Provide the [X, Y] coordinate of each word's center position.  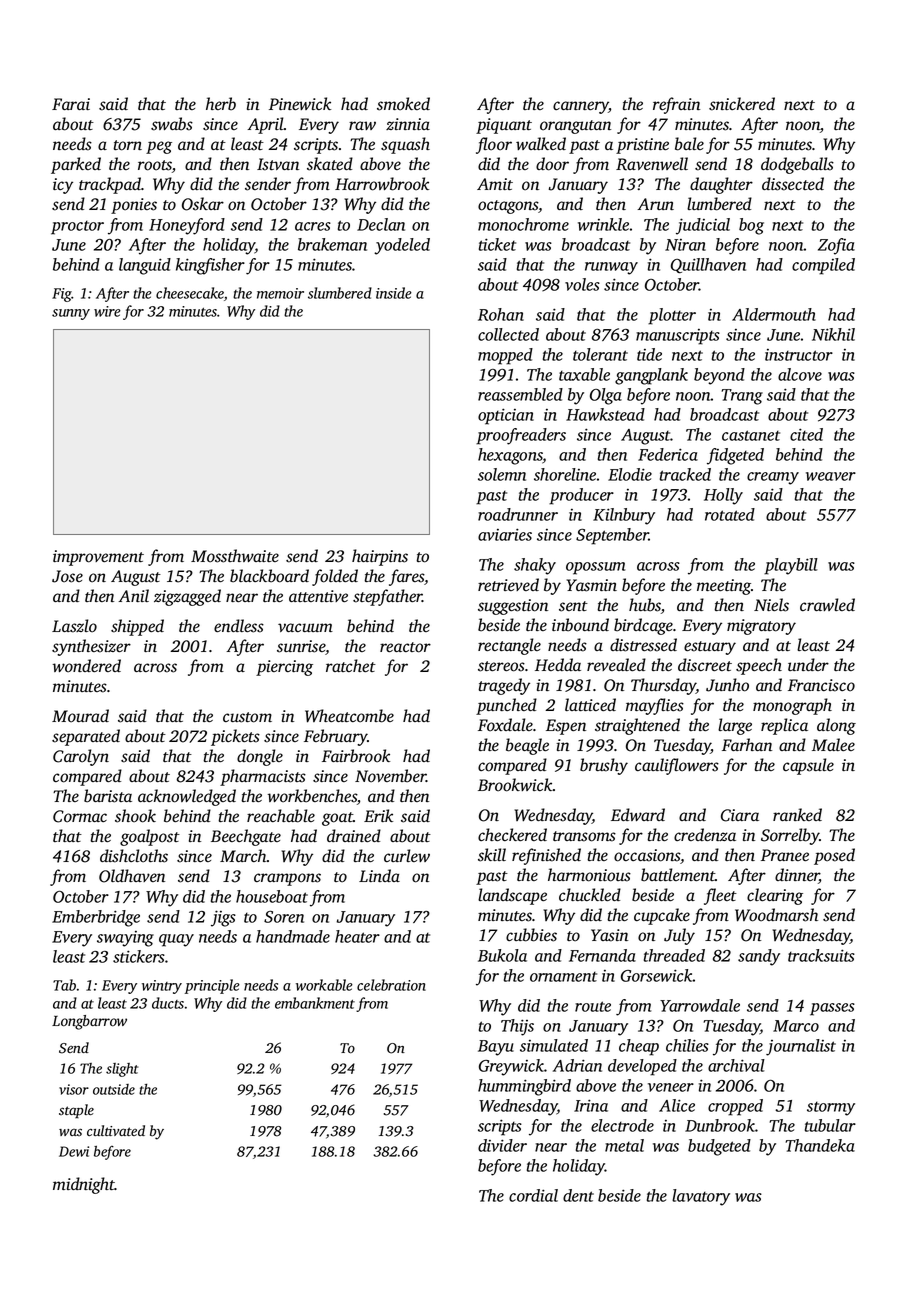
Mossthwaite [235, 556]
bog [751, 226]
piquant [504, 126]
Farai [71, 104]
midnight [84, 1185]
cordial [533, 1195]
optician [506, 416]
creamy [773, 478]
